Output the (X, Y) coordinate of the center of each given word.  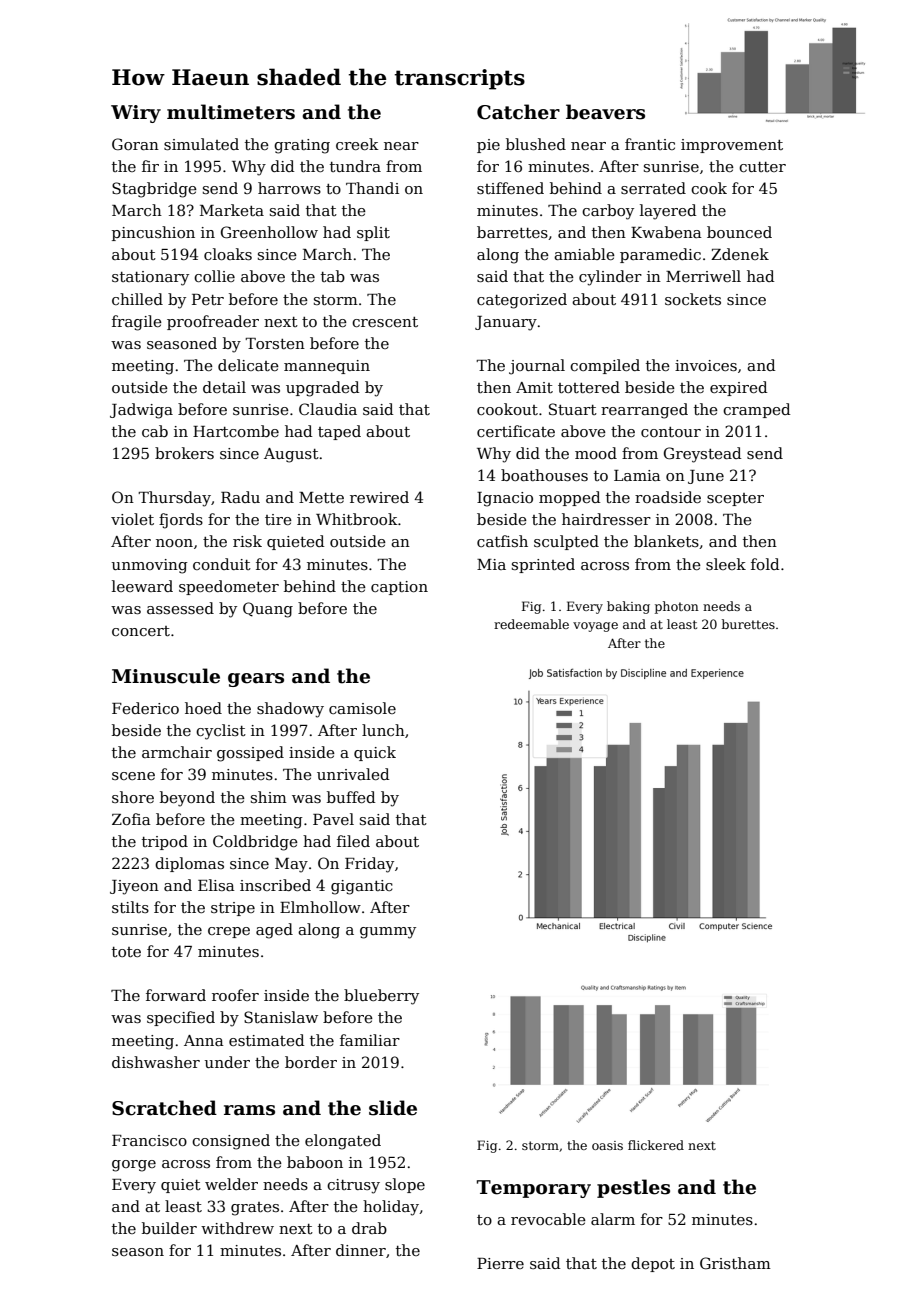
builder (169, 1228)
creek (357, 144)
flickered (656, 1145)
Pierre (500, 1263)
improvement (732, 146)
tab (333, 276)
